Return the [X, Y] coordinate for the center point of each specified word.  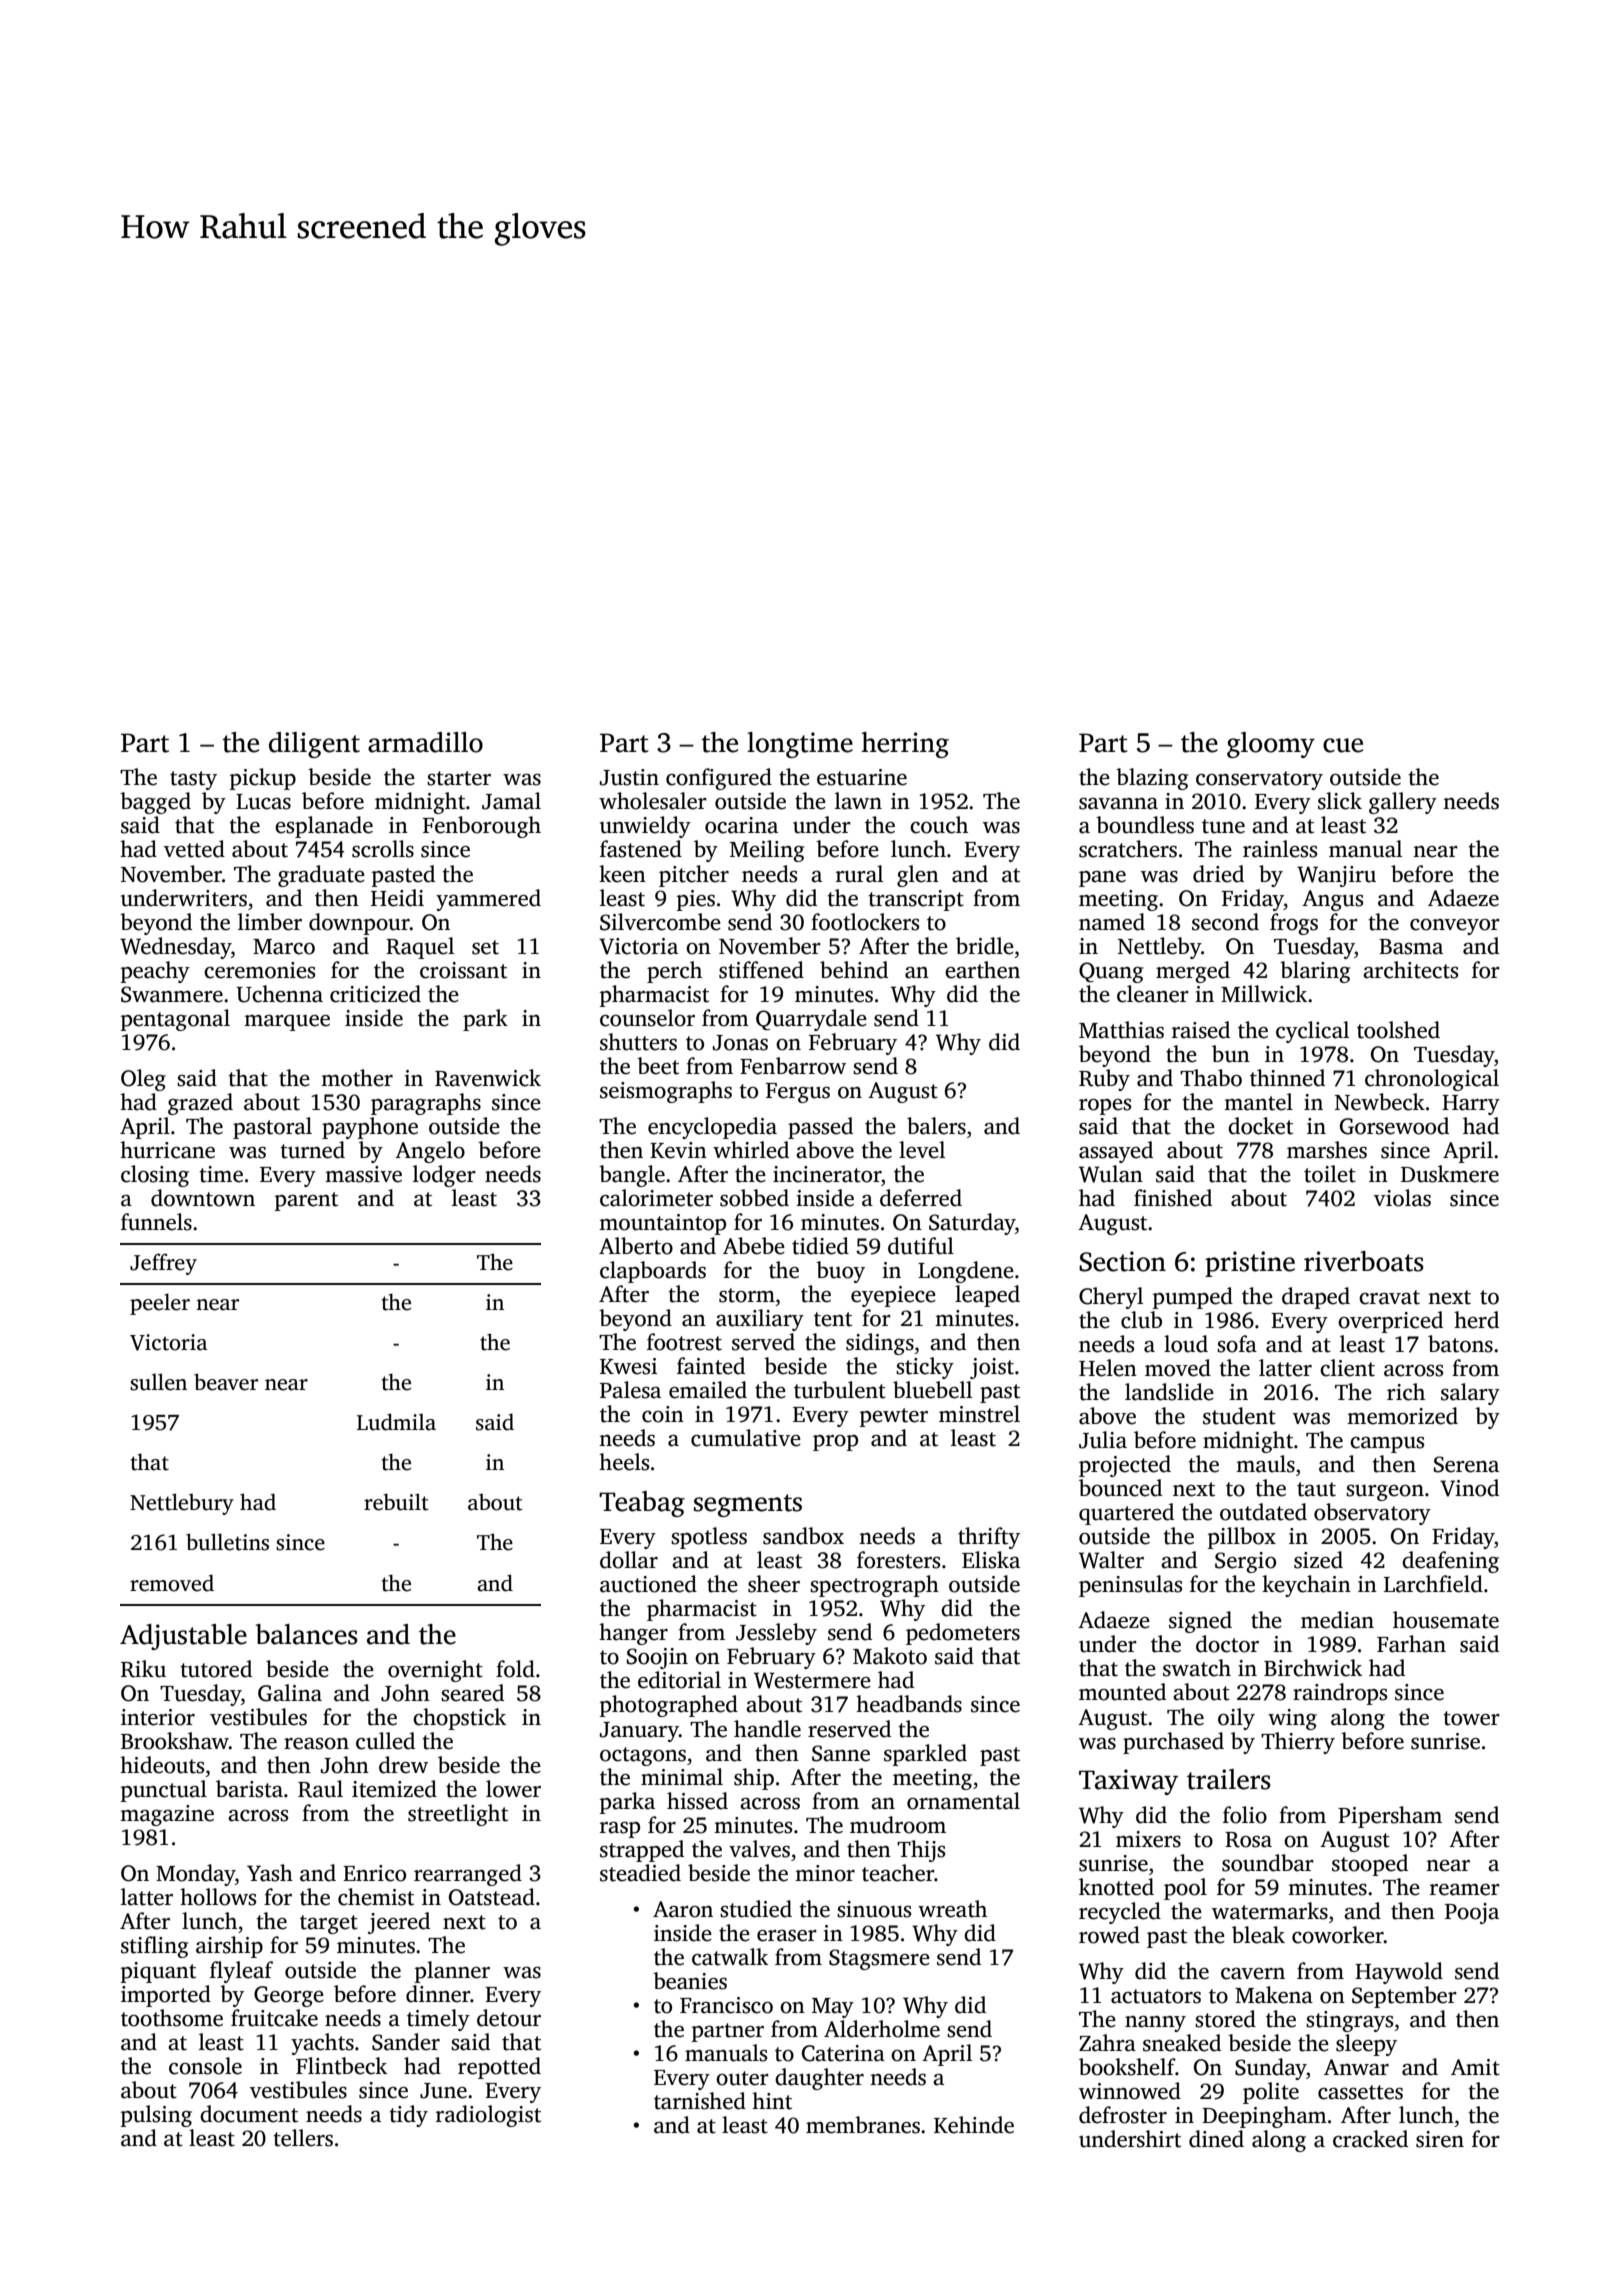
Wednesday [175, 948]
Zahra [1107, 2043]
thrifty [989, 1538]
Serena [1466, 1464]
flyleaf [241, 1972]
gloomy [1271, 745]
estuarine [862, 777]
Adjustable [183, 1637]
